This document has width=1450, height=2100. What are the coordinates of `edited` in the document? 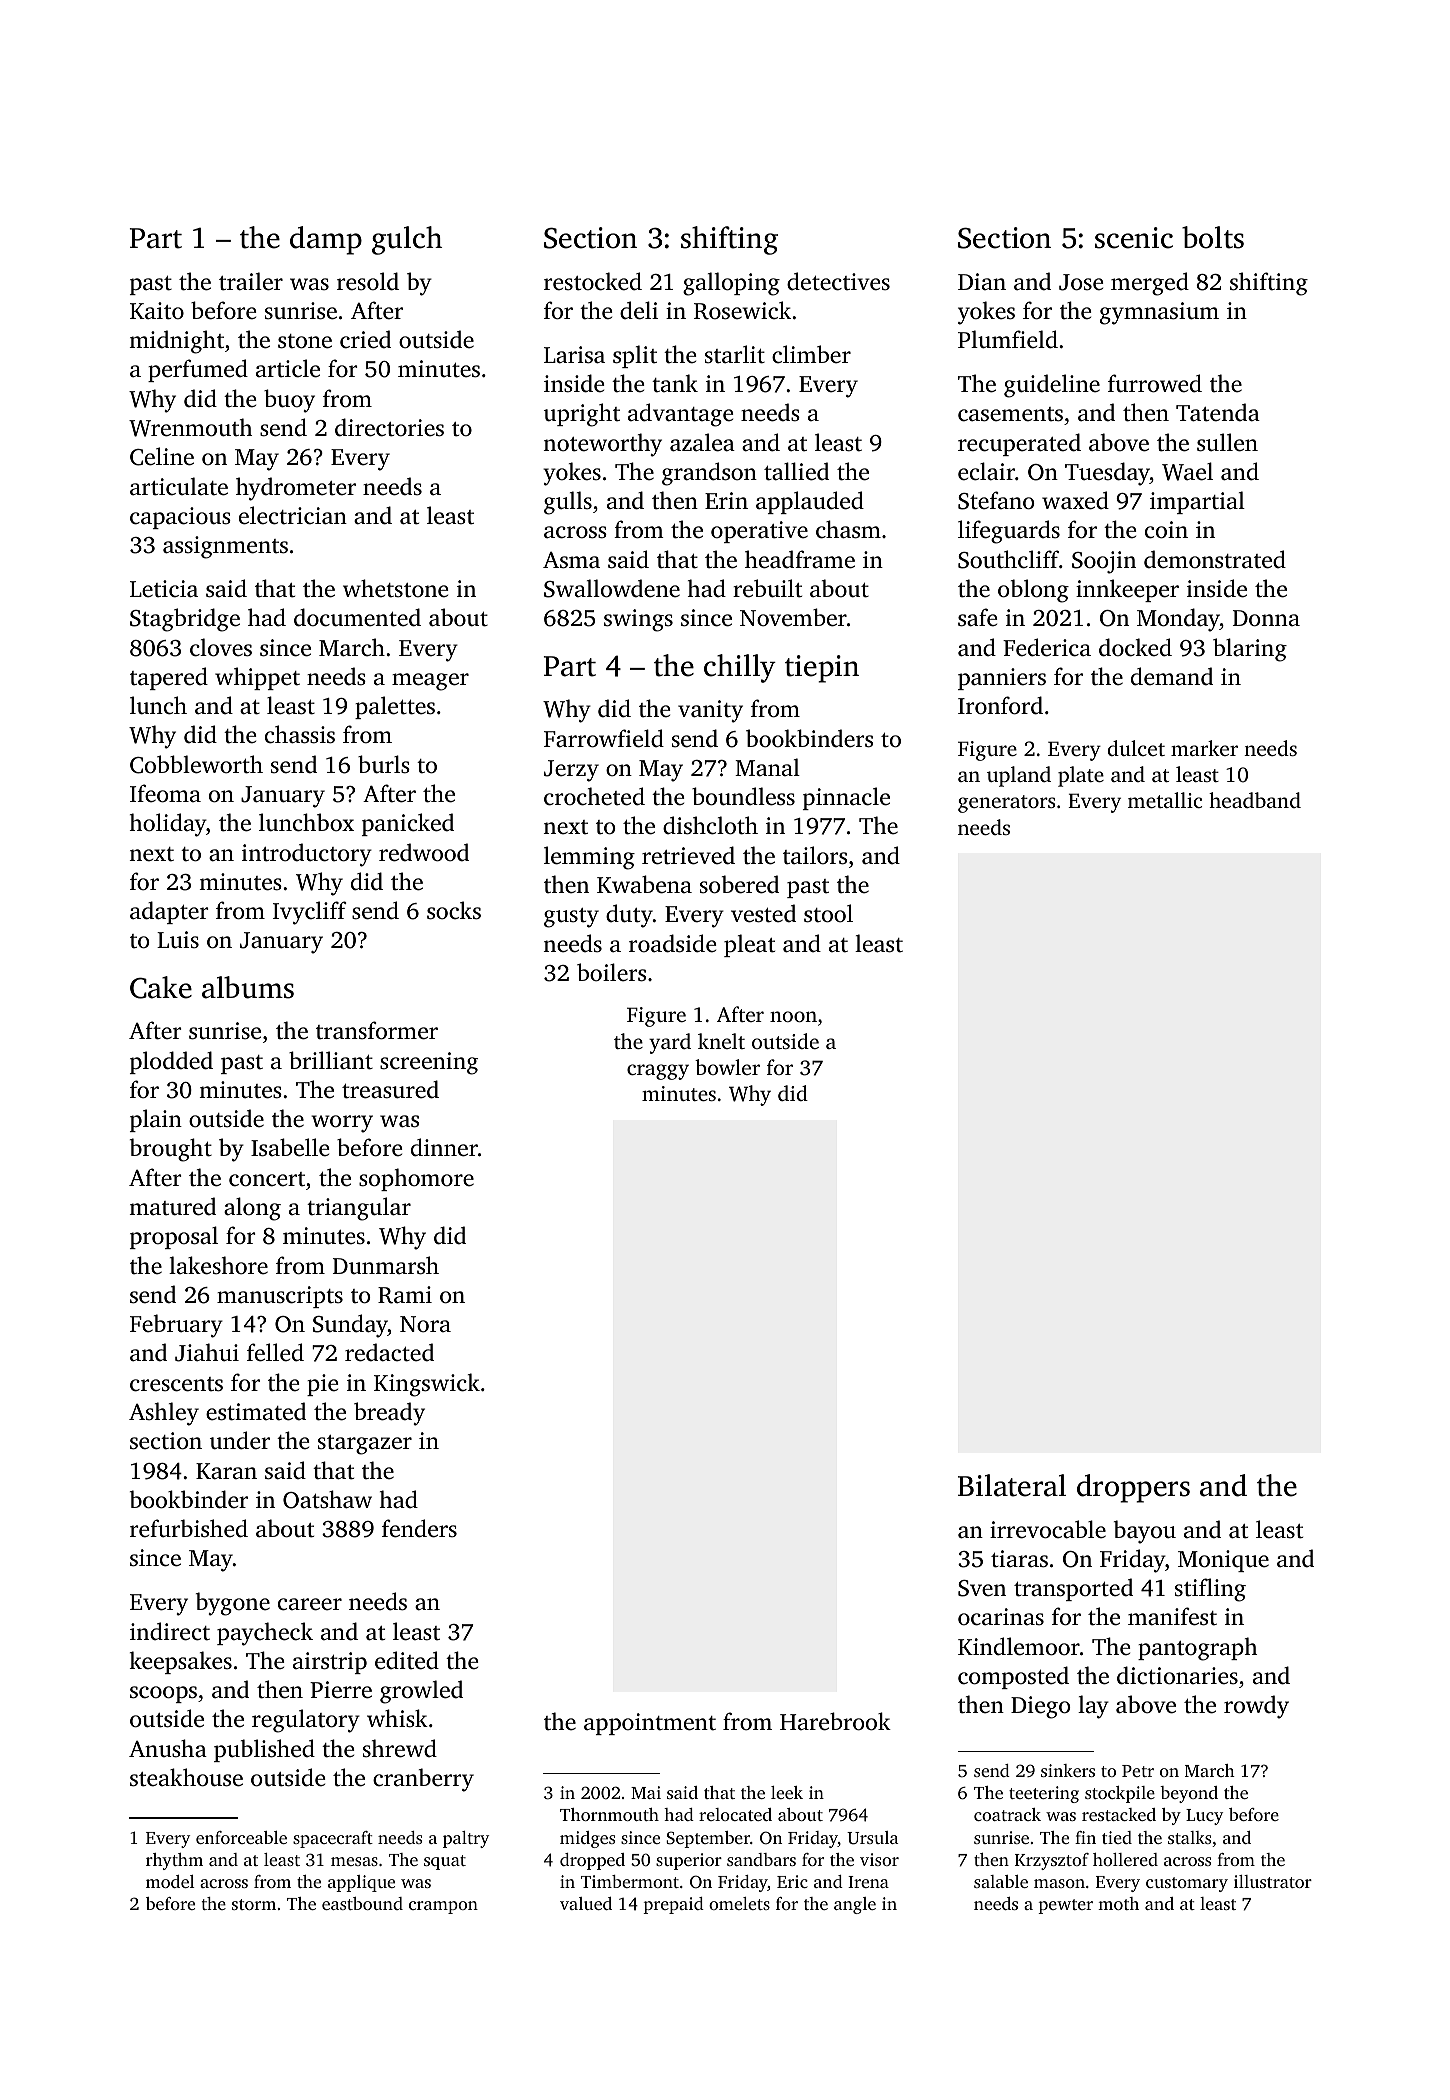 It's located at (407, 1660).
